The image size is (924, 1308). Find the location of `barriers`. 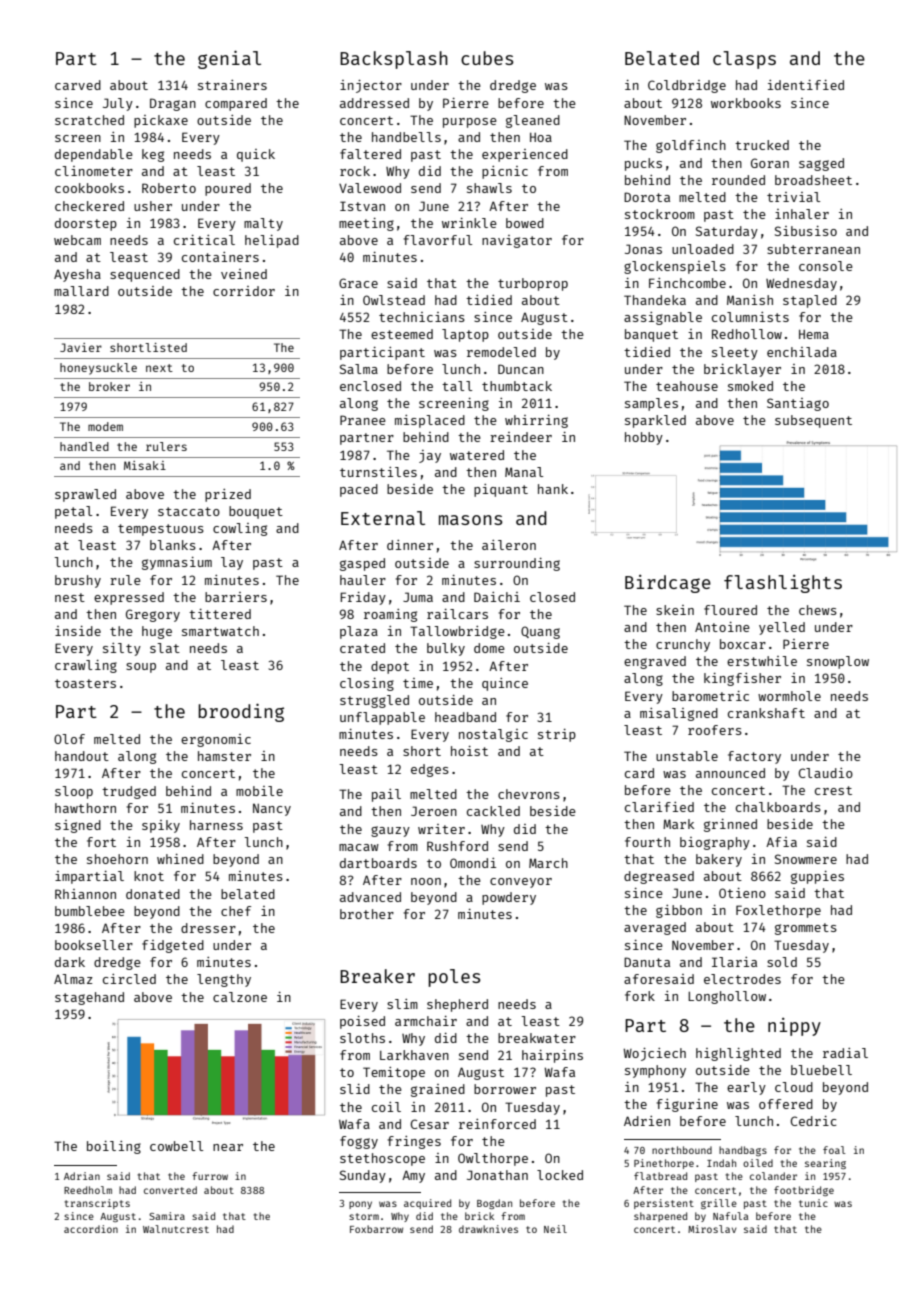

barriers is located at coordinates (236, 597).
